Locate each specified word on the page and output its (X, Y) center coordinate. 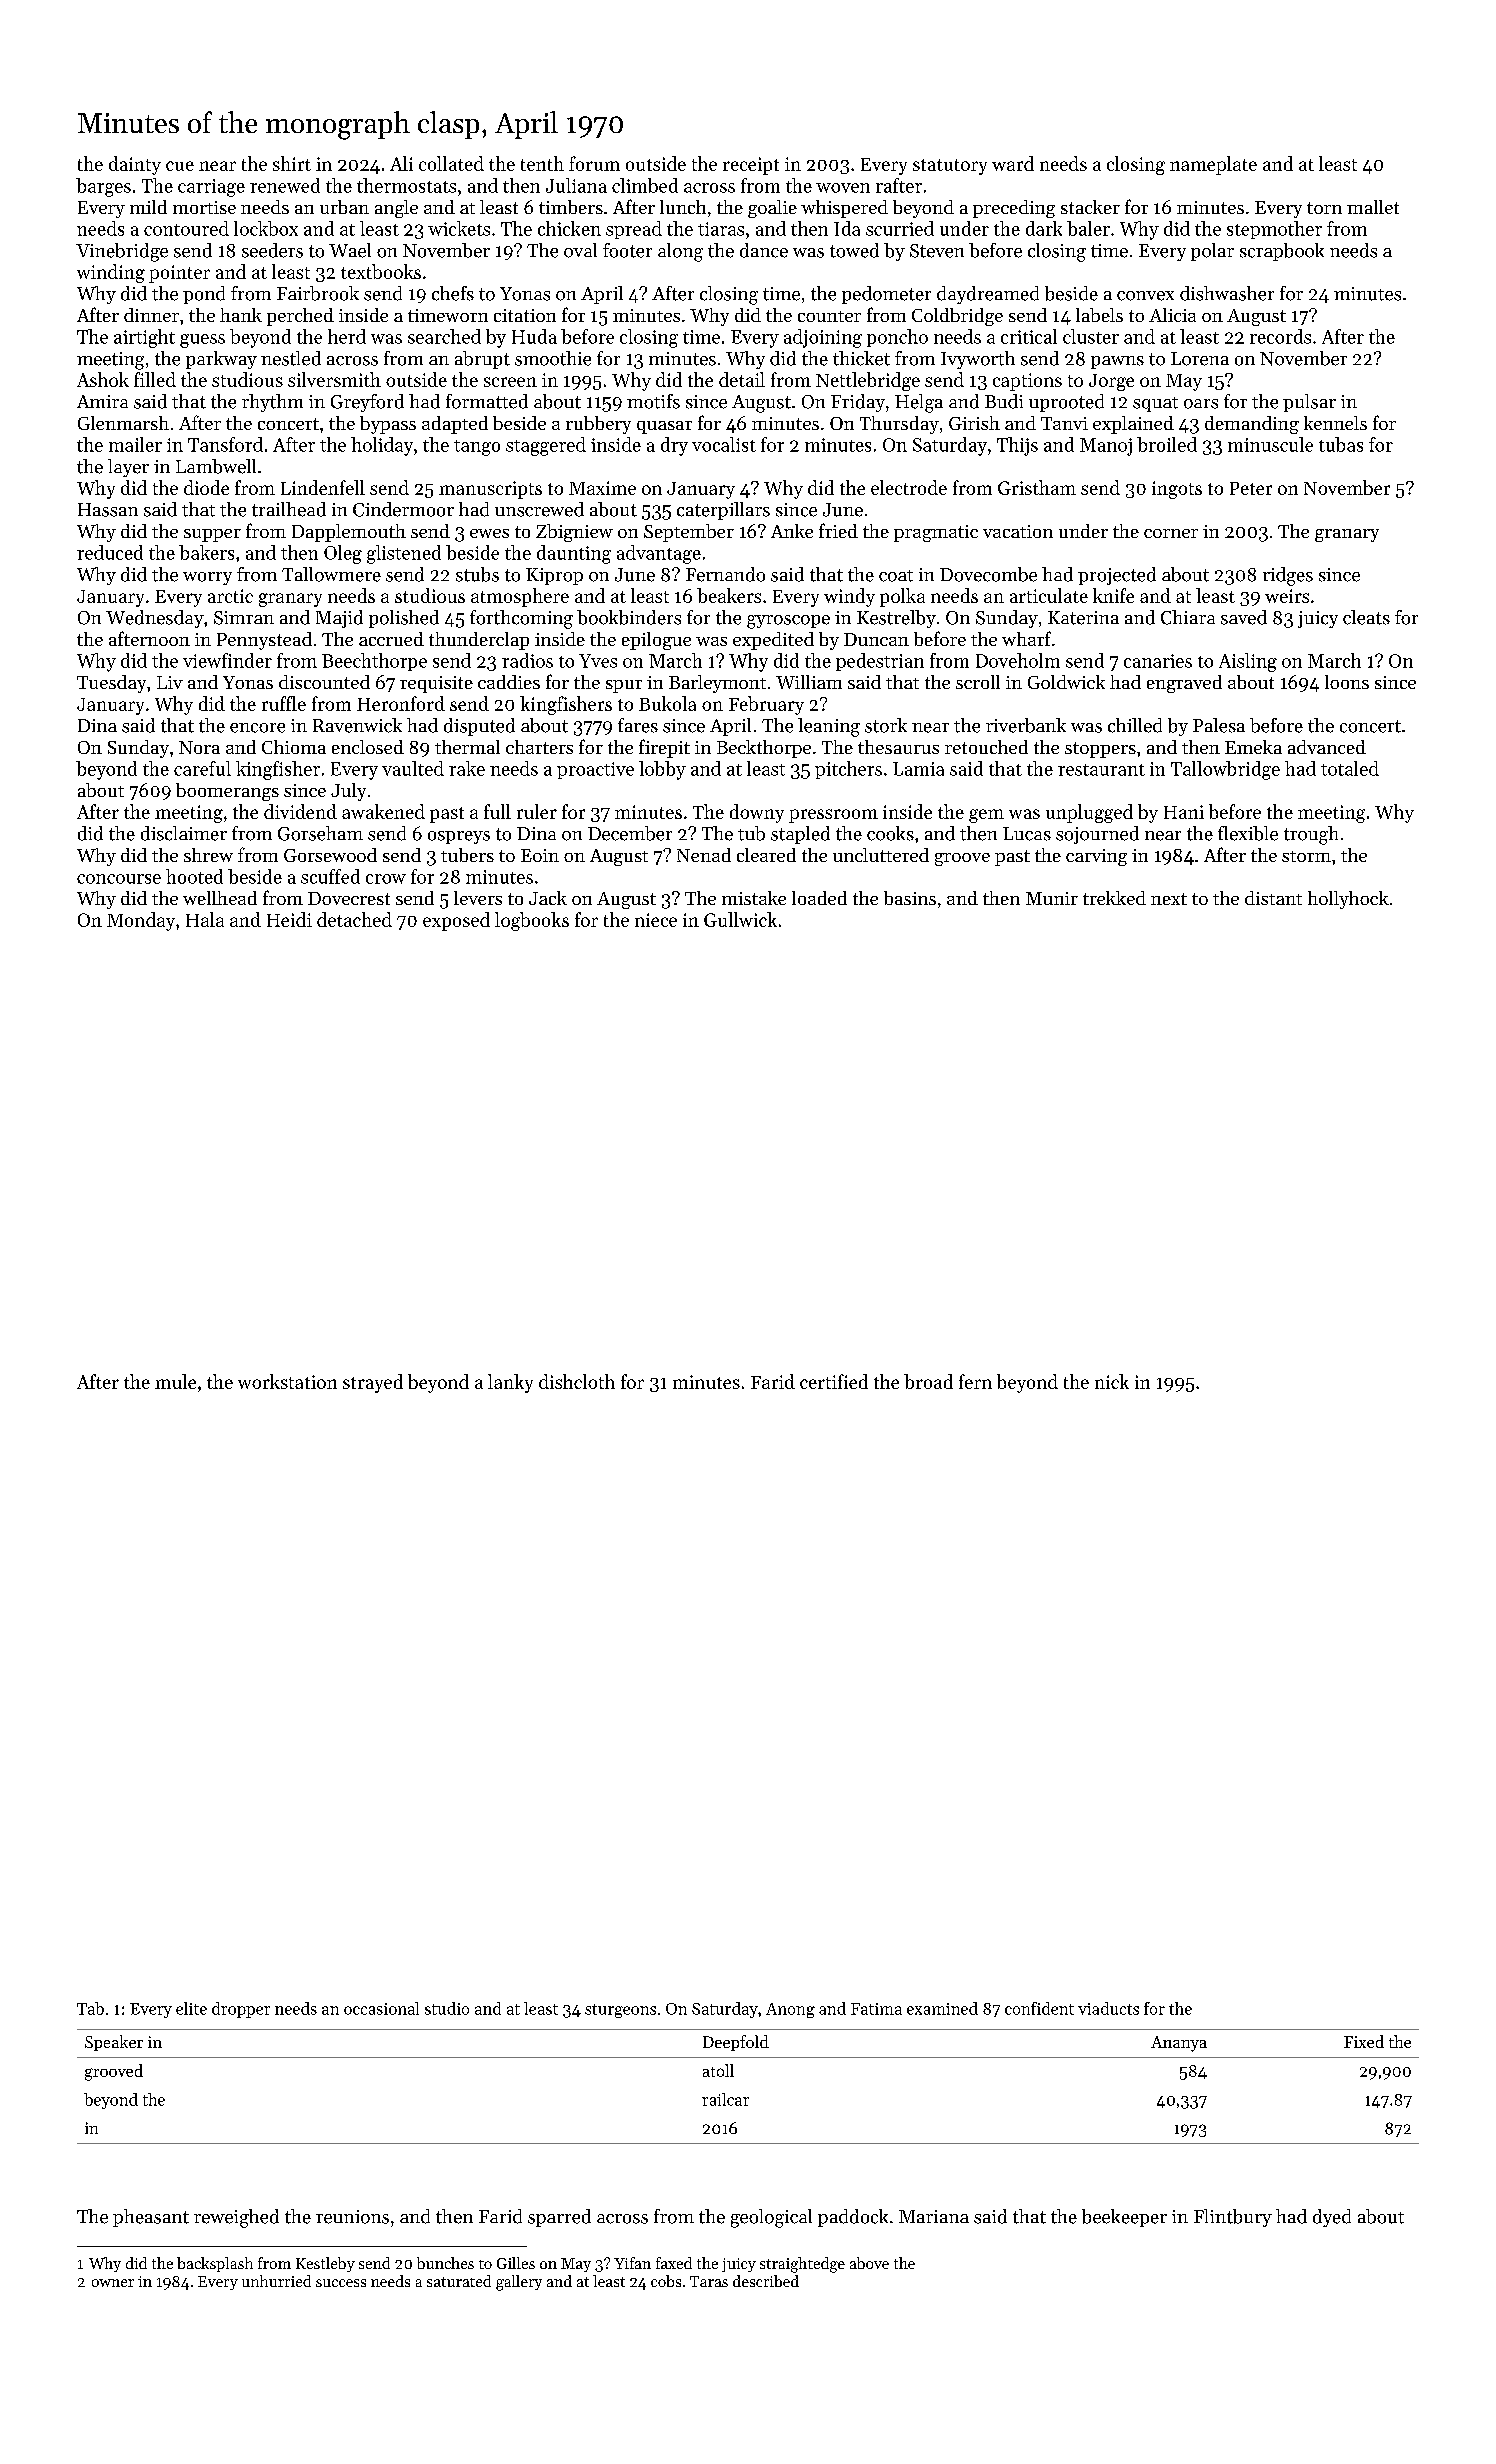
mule (175, 1381)
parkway (221, 360)
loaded (819, 898)
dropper (241, 2010)
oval (580, 250)
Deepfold (736, 2043)
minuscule (1270, 444)
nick (1112, 1381)
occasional (381, 2008)
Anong (790, 2010)
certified (834, 1381)
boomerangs (227, 792)
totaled (1350, 768)
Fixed (1364, 2041)
